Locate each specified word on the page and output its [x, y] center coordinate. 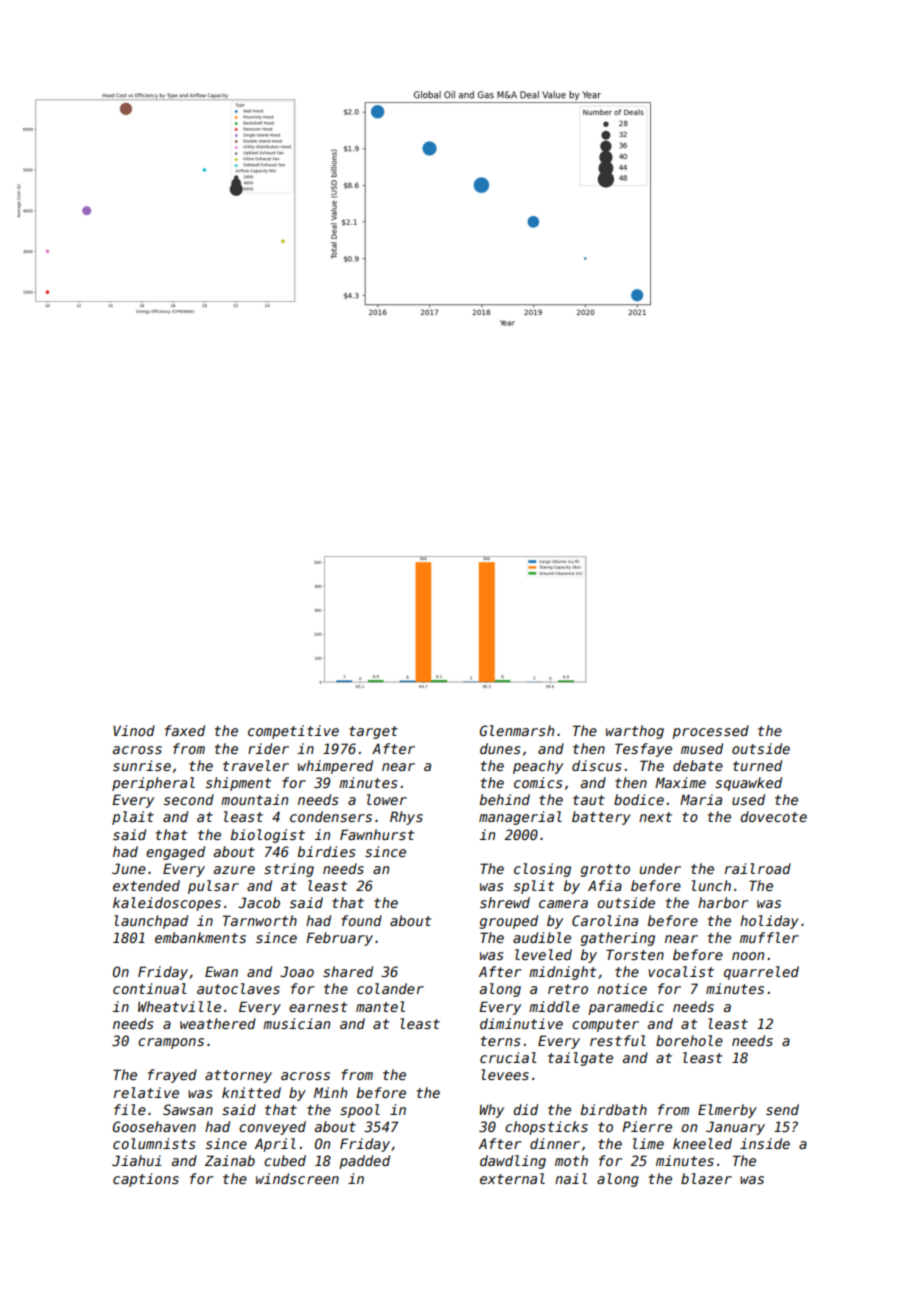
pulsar [213, 887]
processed [710, 732]
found [361, 920]
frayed [172, 1076]
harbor [723, 902]
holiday [769, 922]
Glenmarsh [517, 730]
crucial [508, 1057]
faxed [185, 730]
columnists [154, 1143]
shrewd [505, 902]
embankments [200, 937]
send [782, 1109]
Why [492, 1111]
